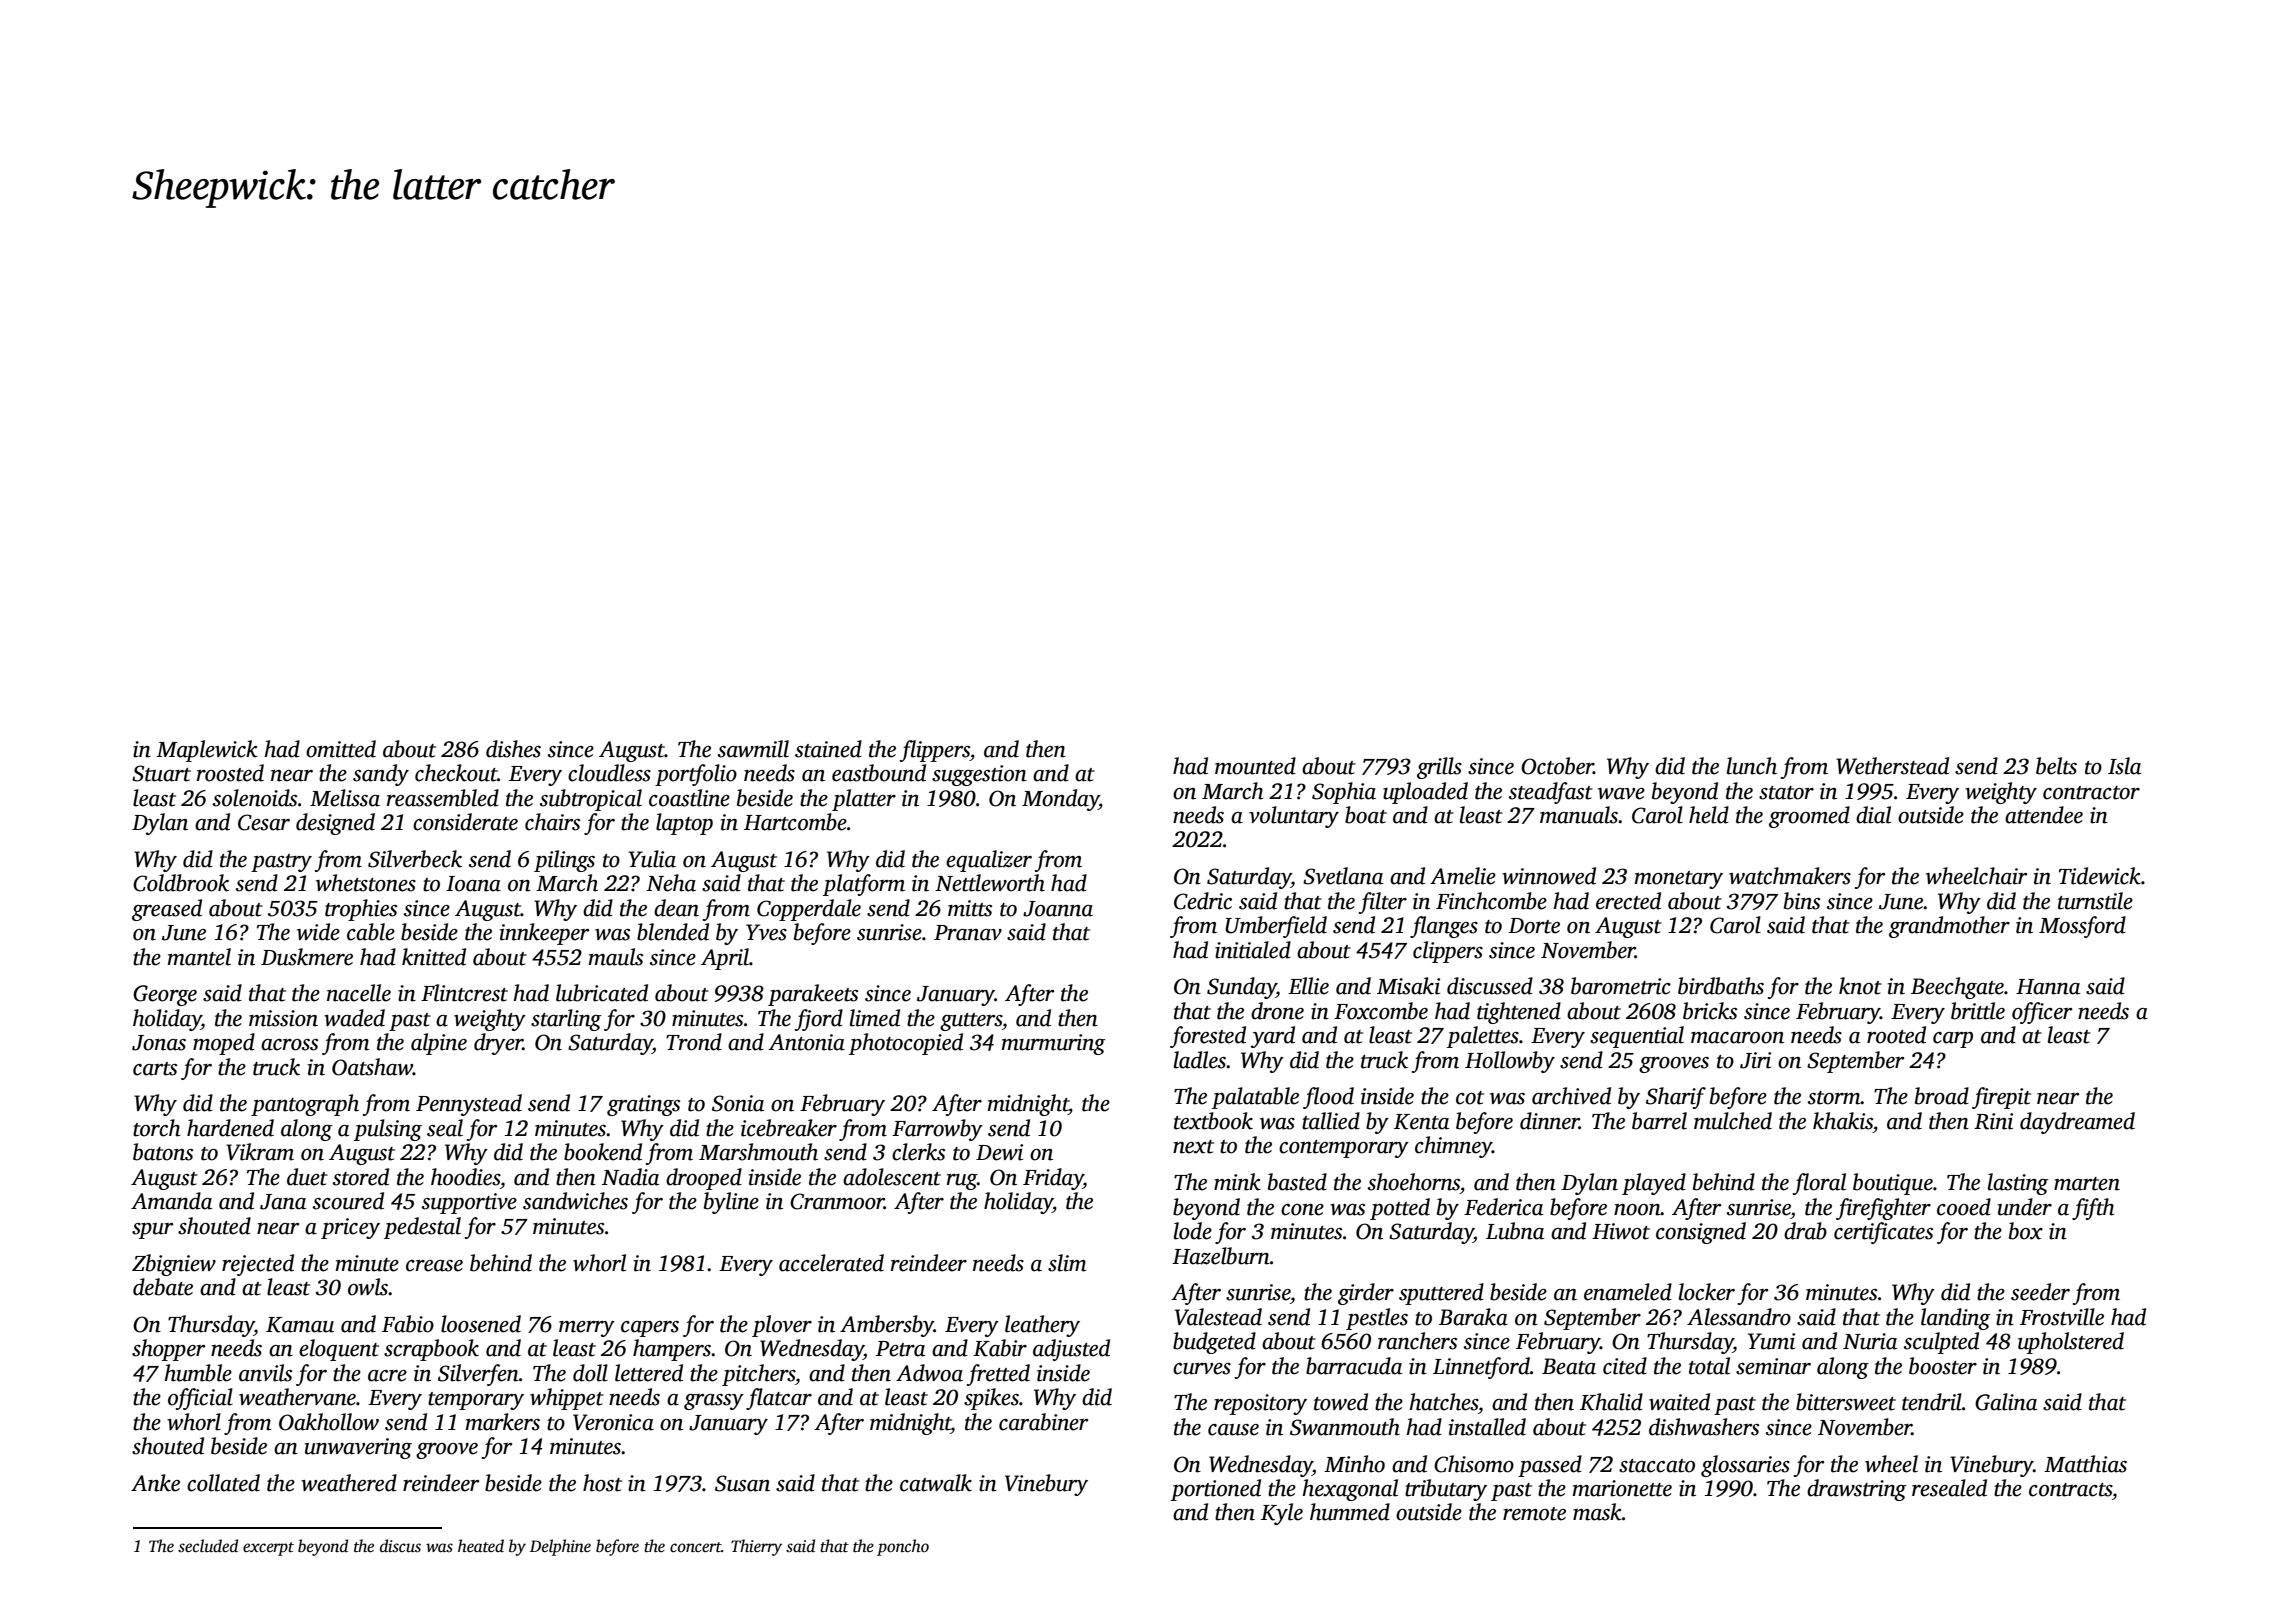 This screenshot has height=1620, width=2292. What do you see at coordinates (1216, 1490) in the screenshot?
I see `portioned` at bounding box center [1216, 1490].
